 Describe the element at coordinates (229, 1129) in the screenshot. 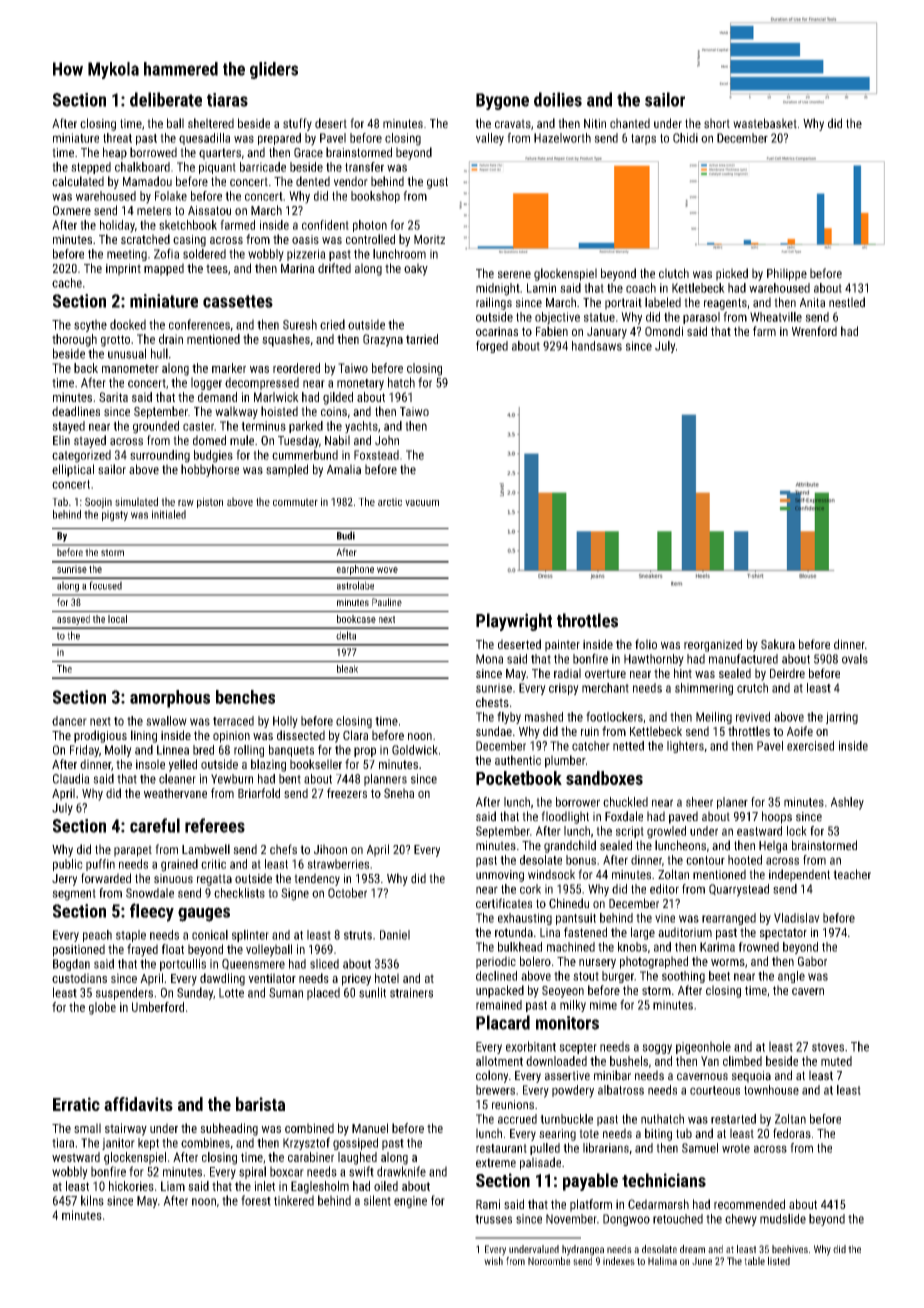

I see `subheading` at that location.
